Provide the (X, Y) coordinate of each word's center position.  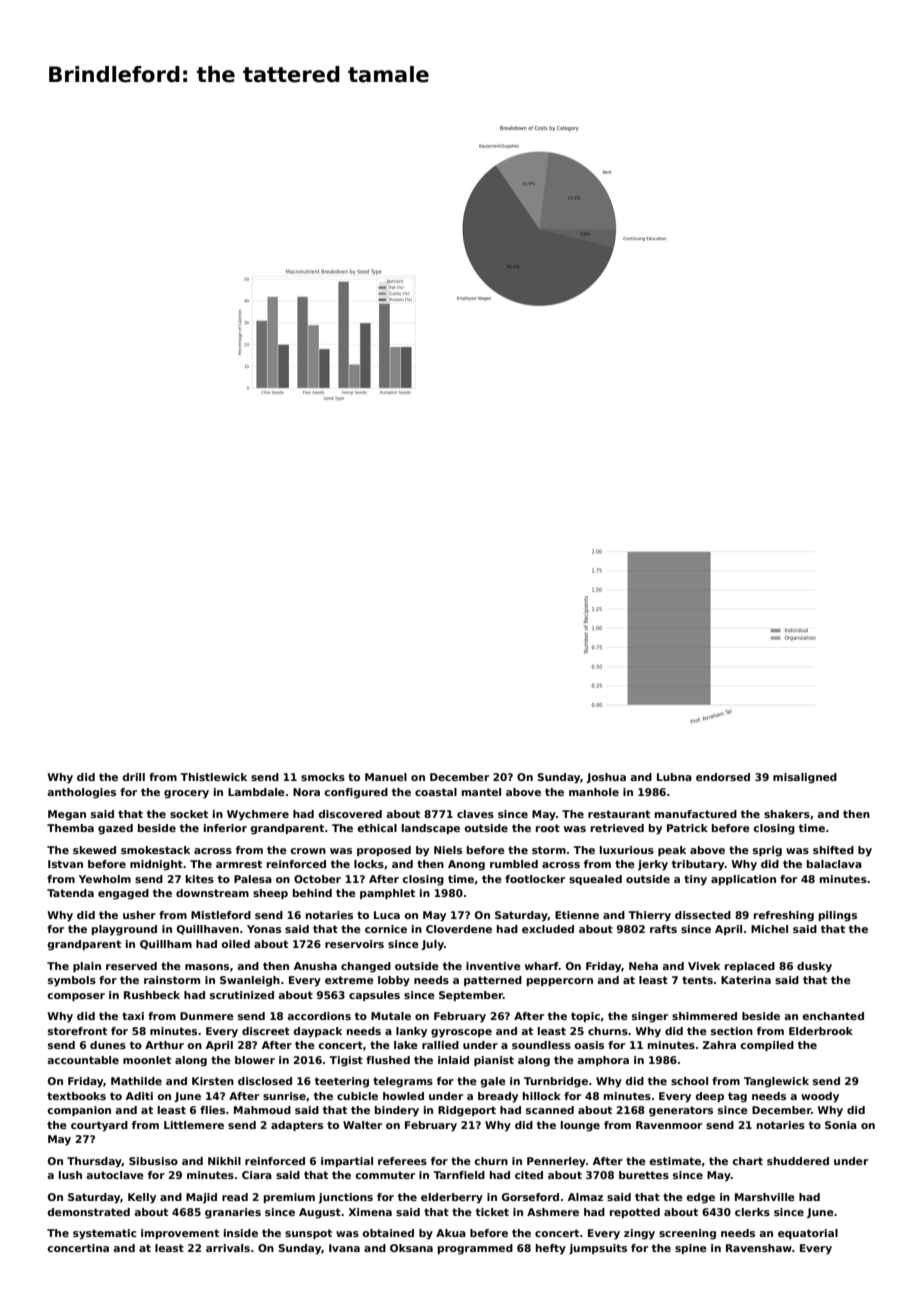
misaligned (805, 778)
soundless (541, 1045)
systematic (104, 1234)
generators (681, 1111)
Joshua (606, 778)
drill (133, 777)
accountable (83, 1060)
